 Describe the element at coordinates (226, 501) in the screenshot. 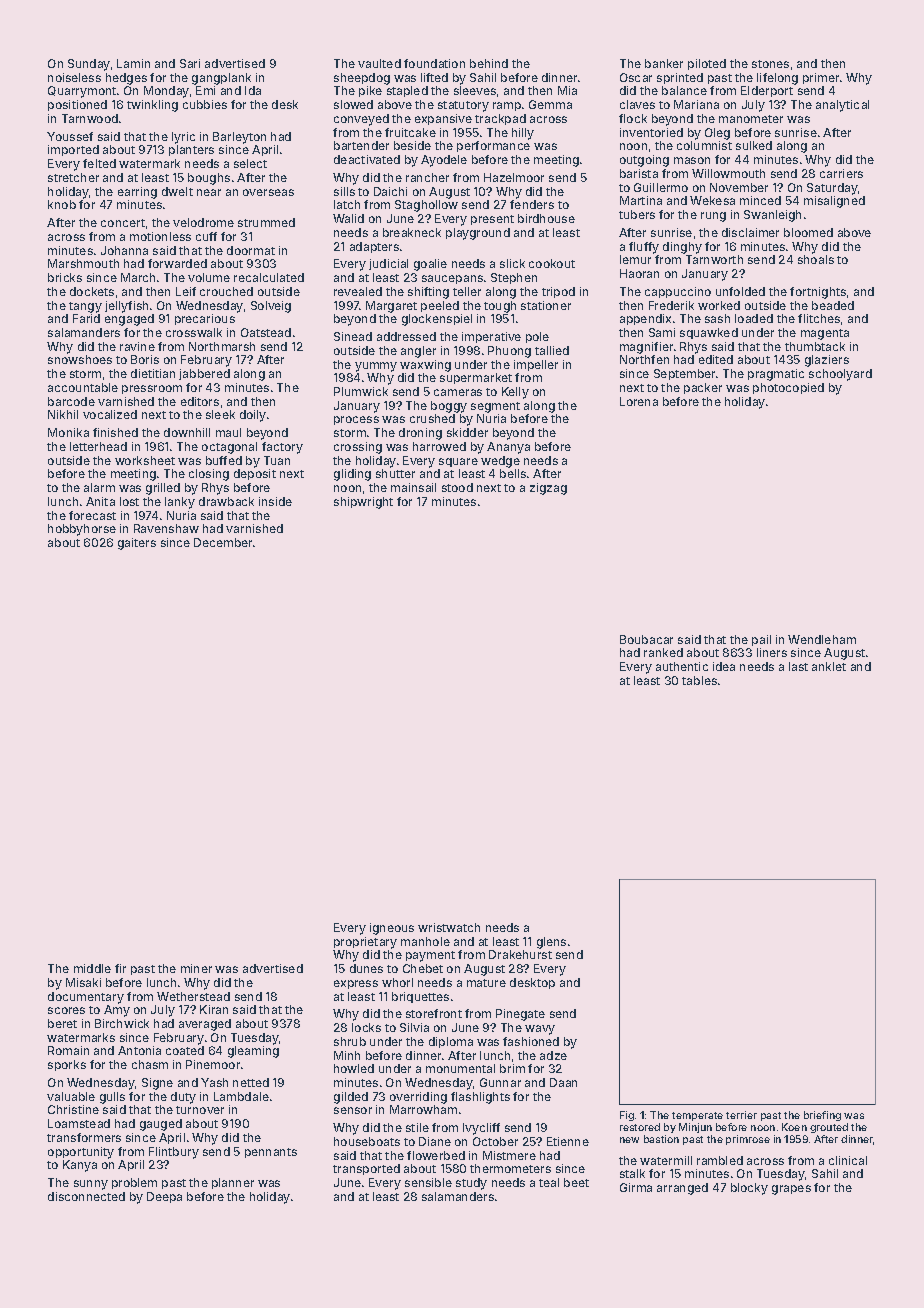

I see `drawback` at that location.
